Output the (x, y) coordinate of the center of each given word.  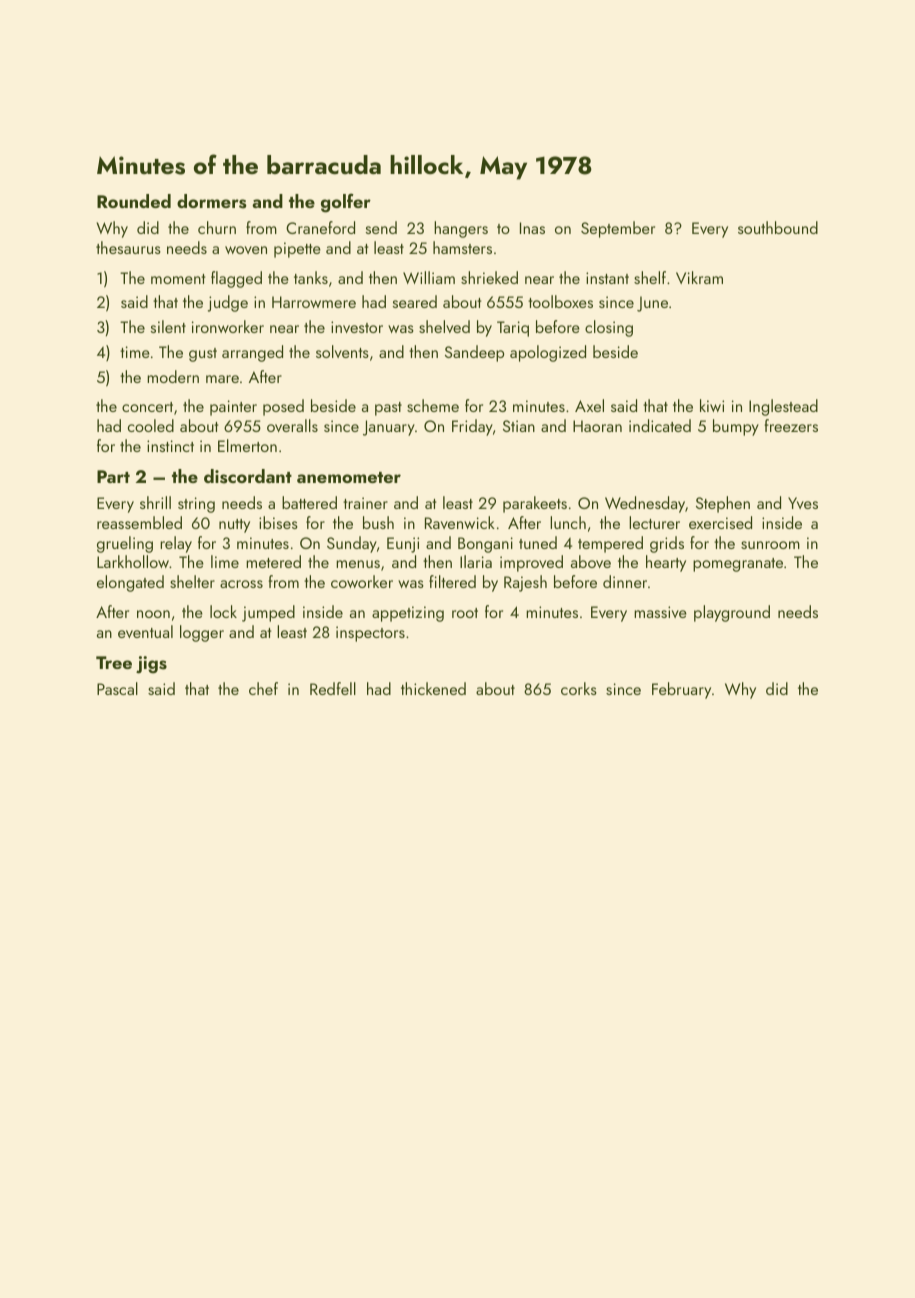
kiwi (712, 405)
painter (233, 408)
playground (732, 613)
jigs (151, 665)
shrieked (489, 277)
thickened (433, 688)
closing (609, 328)
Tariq (513, 329)
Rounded (134, 201)
